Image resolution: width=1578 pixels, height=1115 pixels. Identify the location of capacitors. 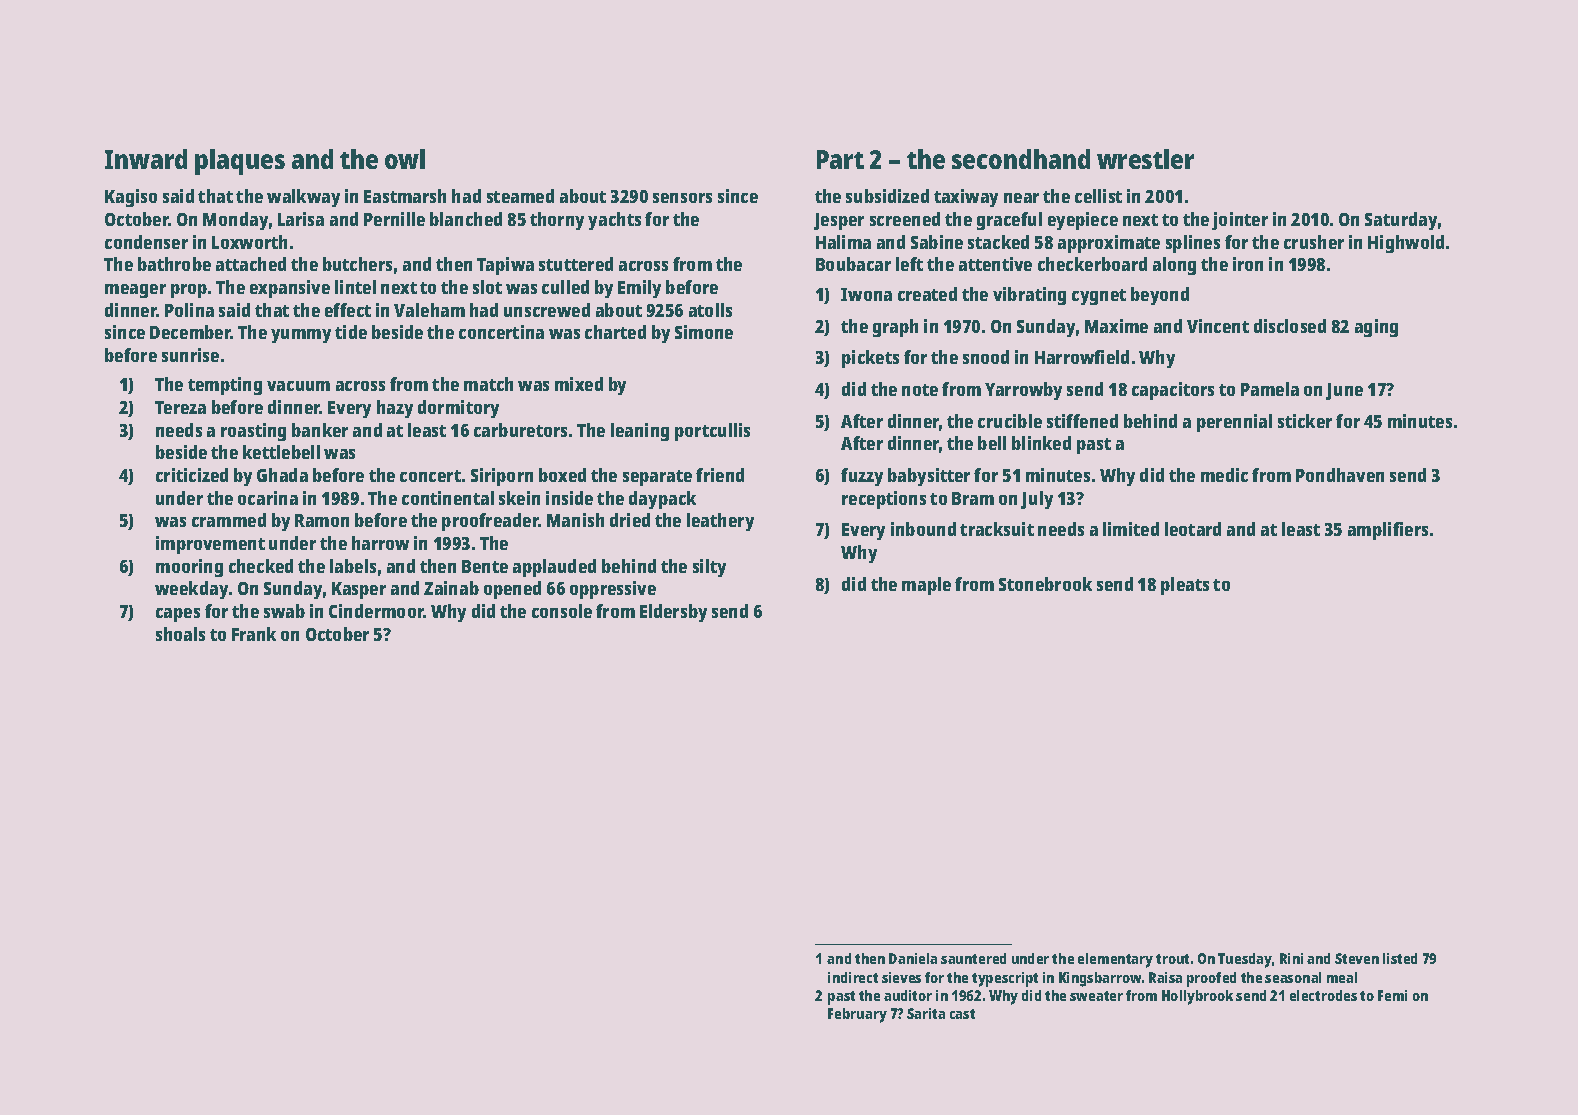
(1173, 391).
